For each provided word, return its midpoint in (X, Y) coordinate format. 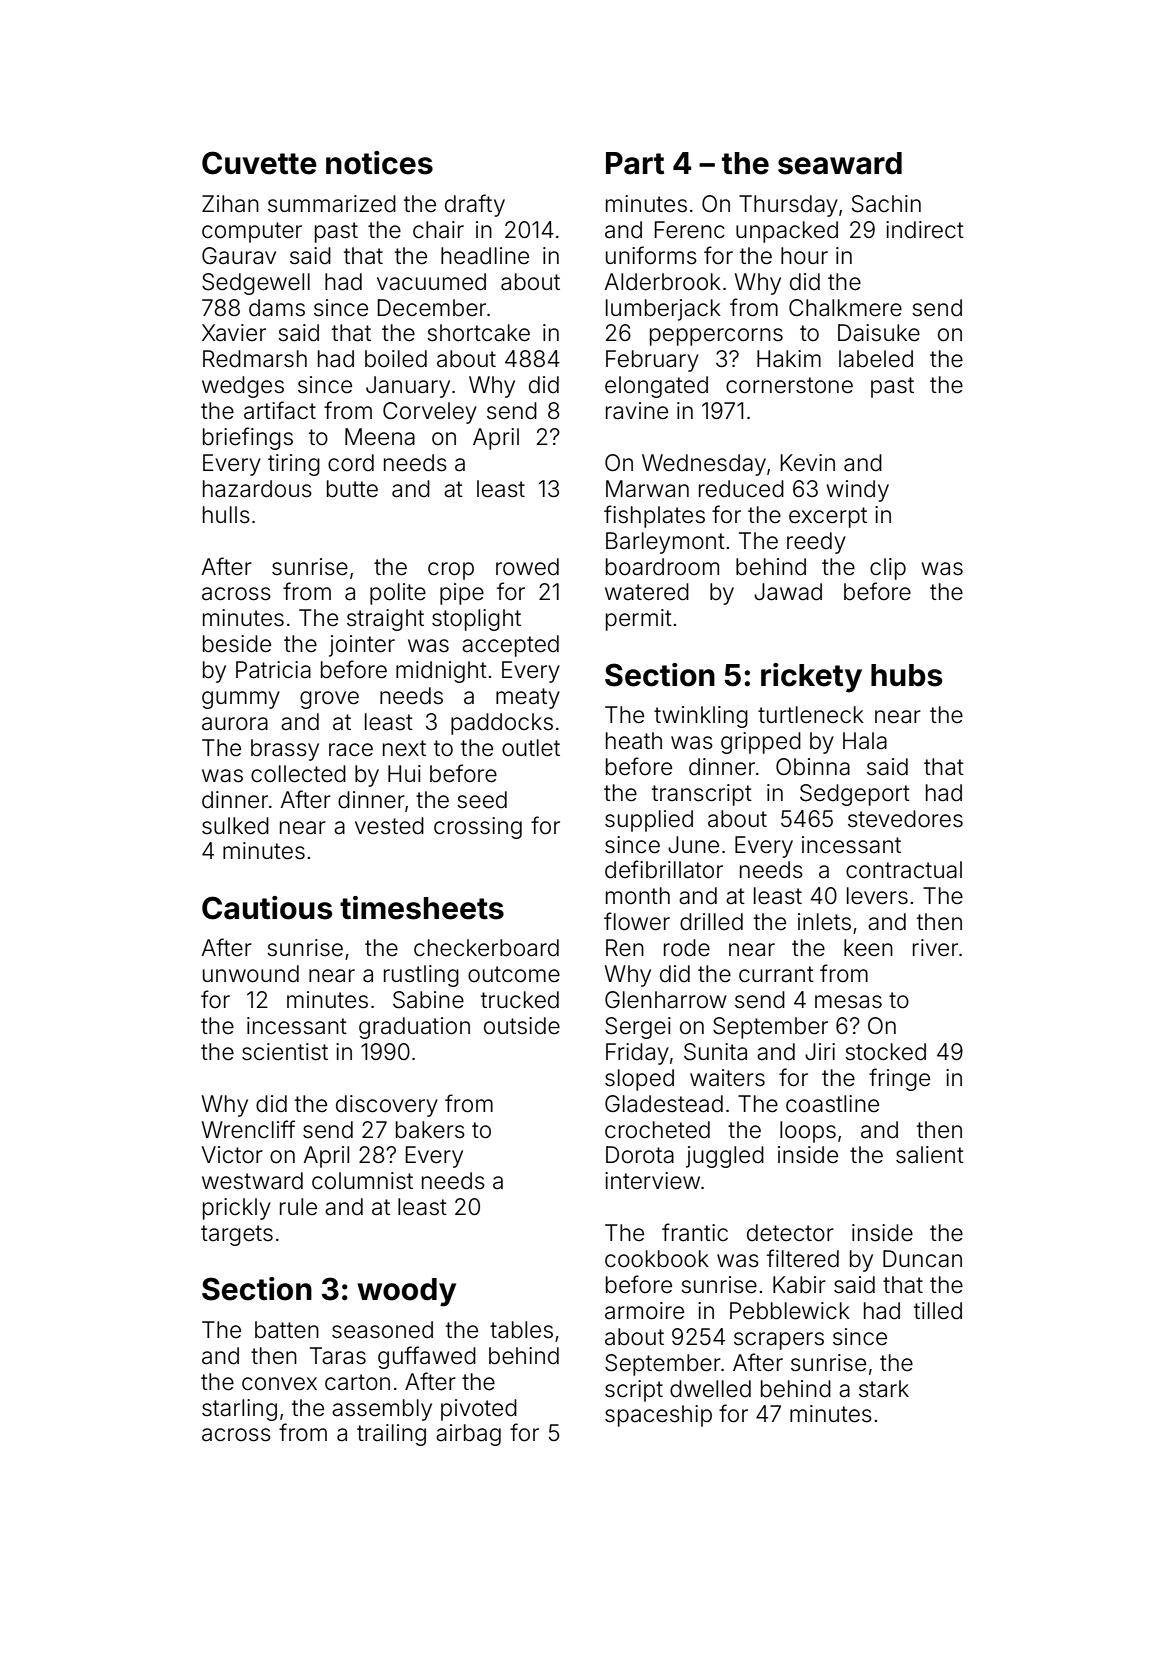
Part (635, 163)
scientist (285, 1052)
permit (639, 620)
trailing (391, 1435)
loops (808, 1132)
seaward (840, 163)
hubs (906, 675)
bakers (430, 1130)
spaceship (658, 1416)
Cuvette (259, 163)
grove (329, 700)
